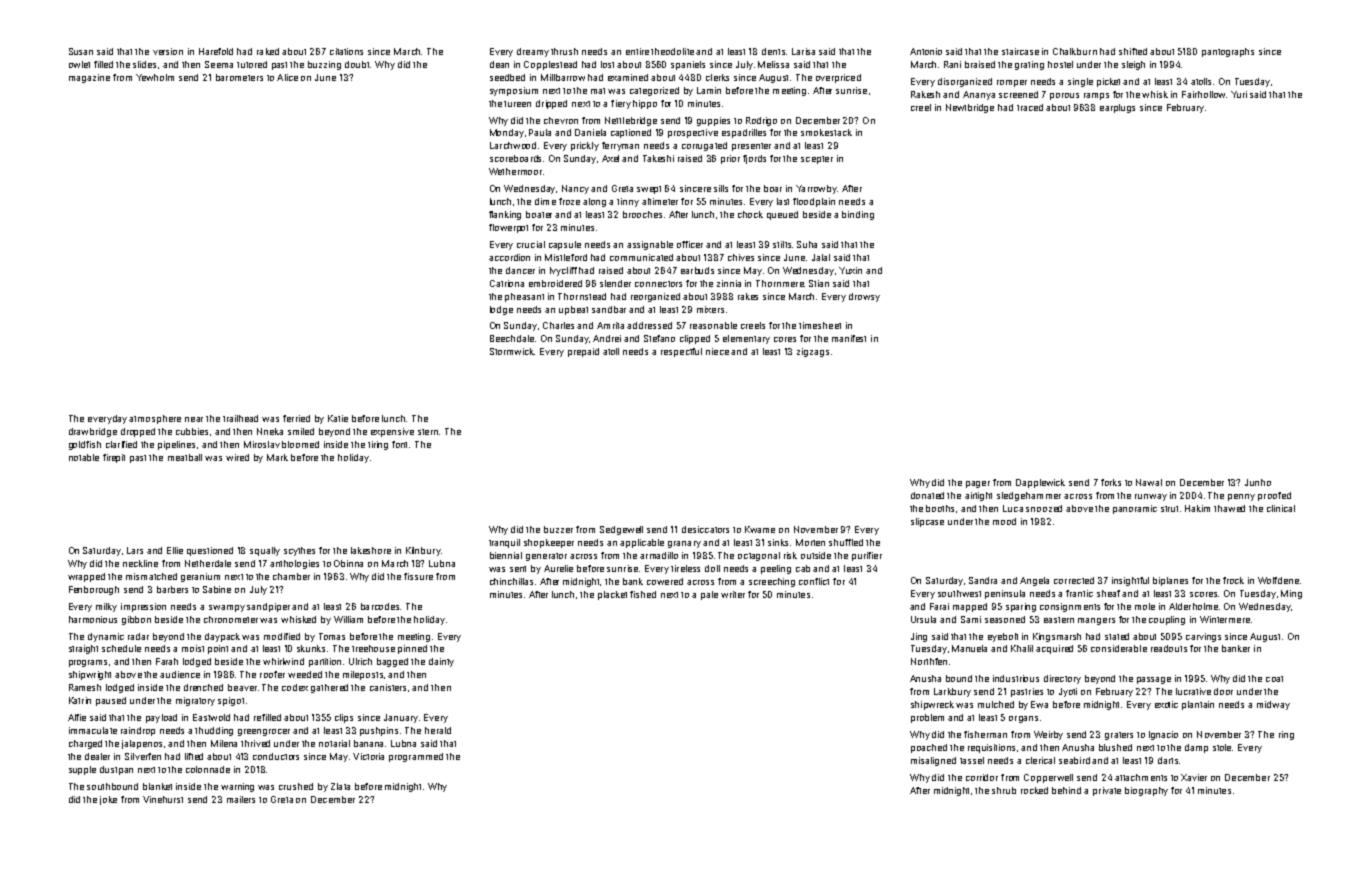 Image resolution: width=1372 pixels, height=887 pixels. Describe the element at coordinates (84, 457) in the document. I see `notable` at that location.
